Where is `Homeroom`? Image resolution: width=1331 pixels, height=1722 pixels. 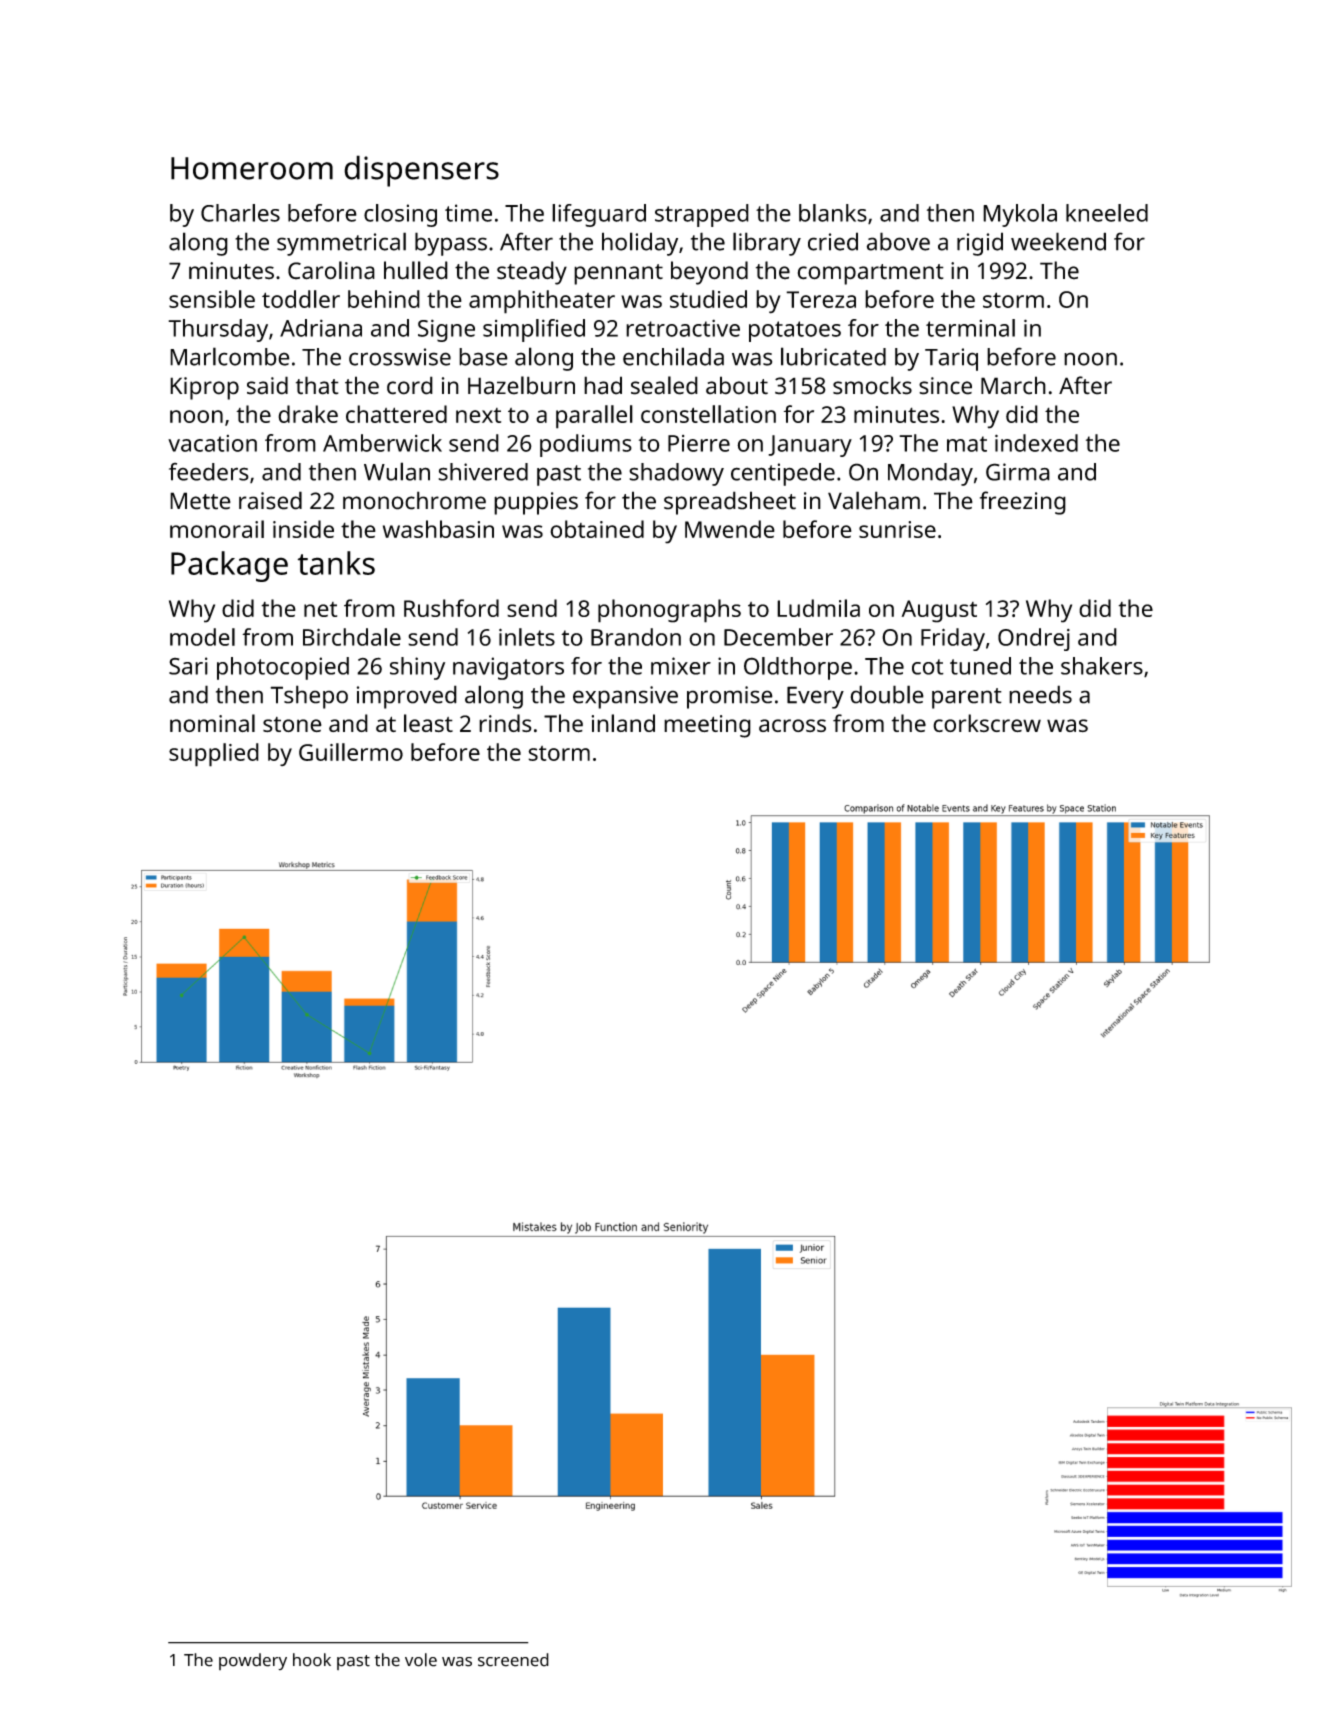
Homeroom is located at coordinates (252, 168).
